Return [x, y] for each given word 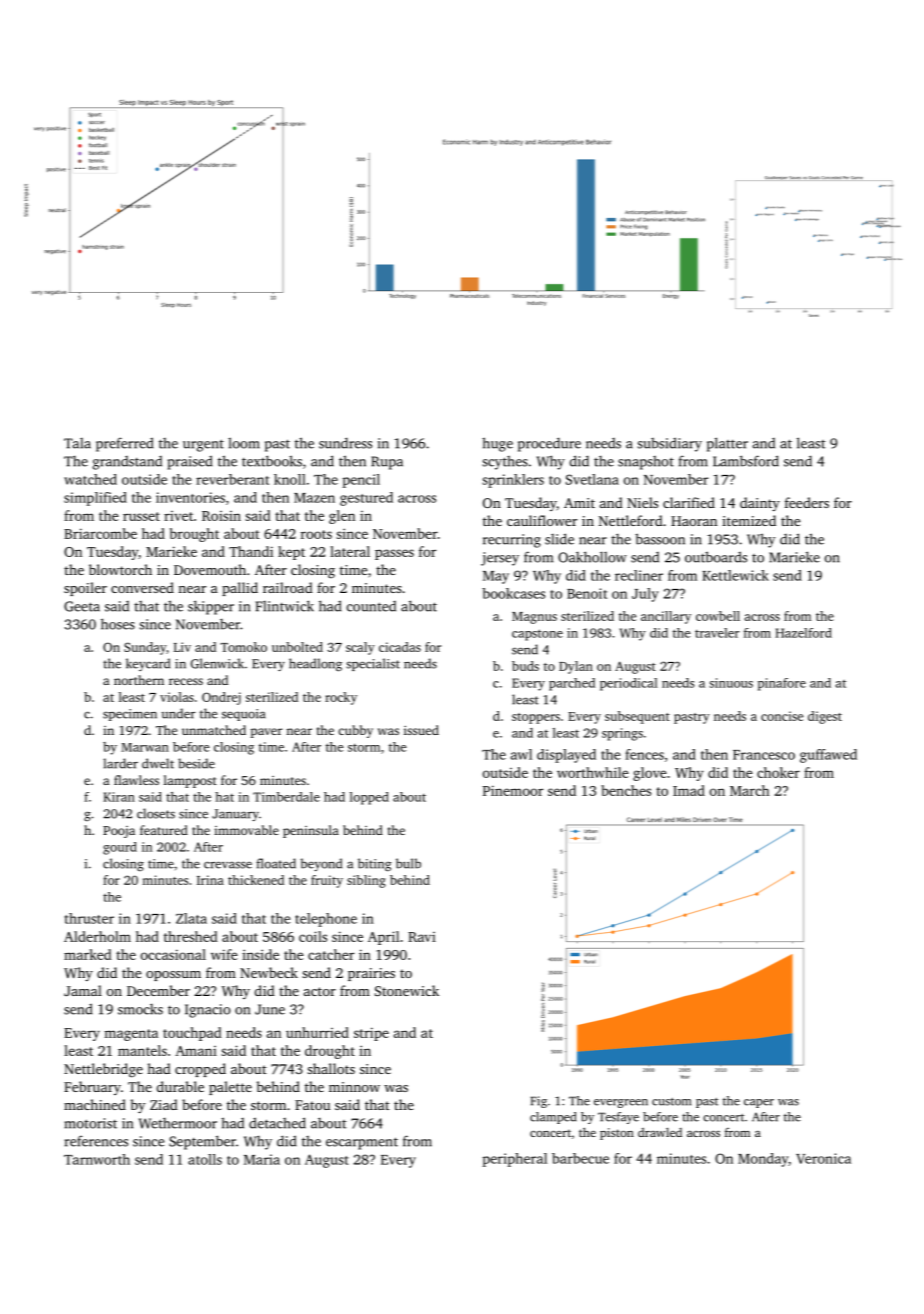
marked [88, 954]
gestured [366, 499]
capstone [537, 635]
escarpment [362, 1143]
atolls [205, 1159]
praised [190, 462]
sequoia [243, 715]
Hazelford [803, 633]
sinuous [731, 683]
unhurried [317, 1032]
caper [759, 1103]
